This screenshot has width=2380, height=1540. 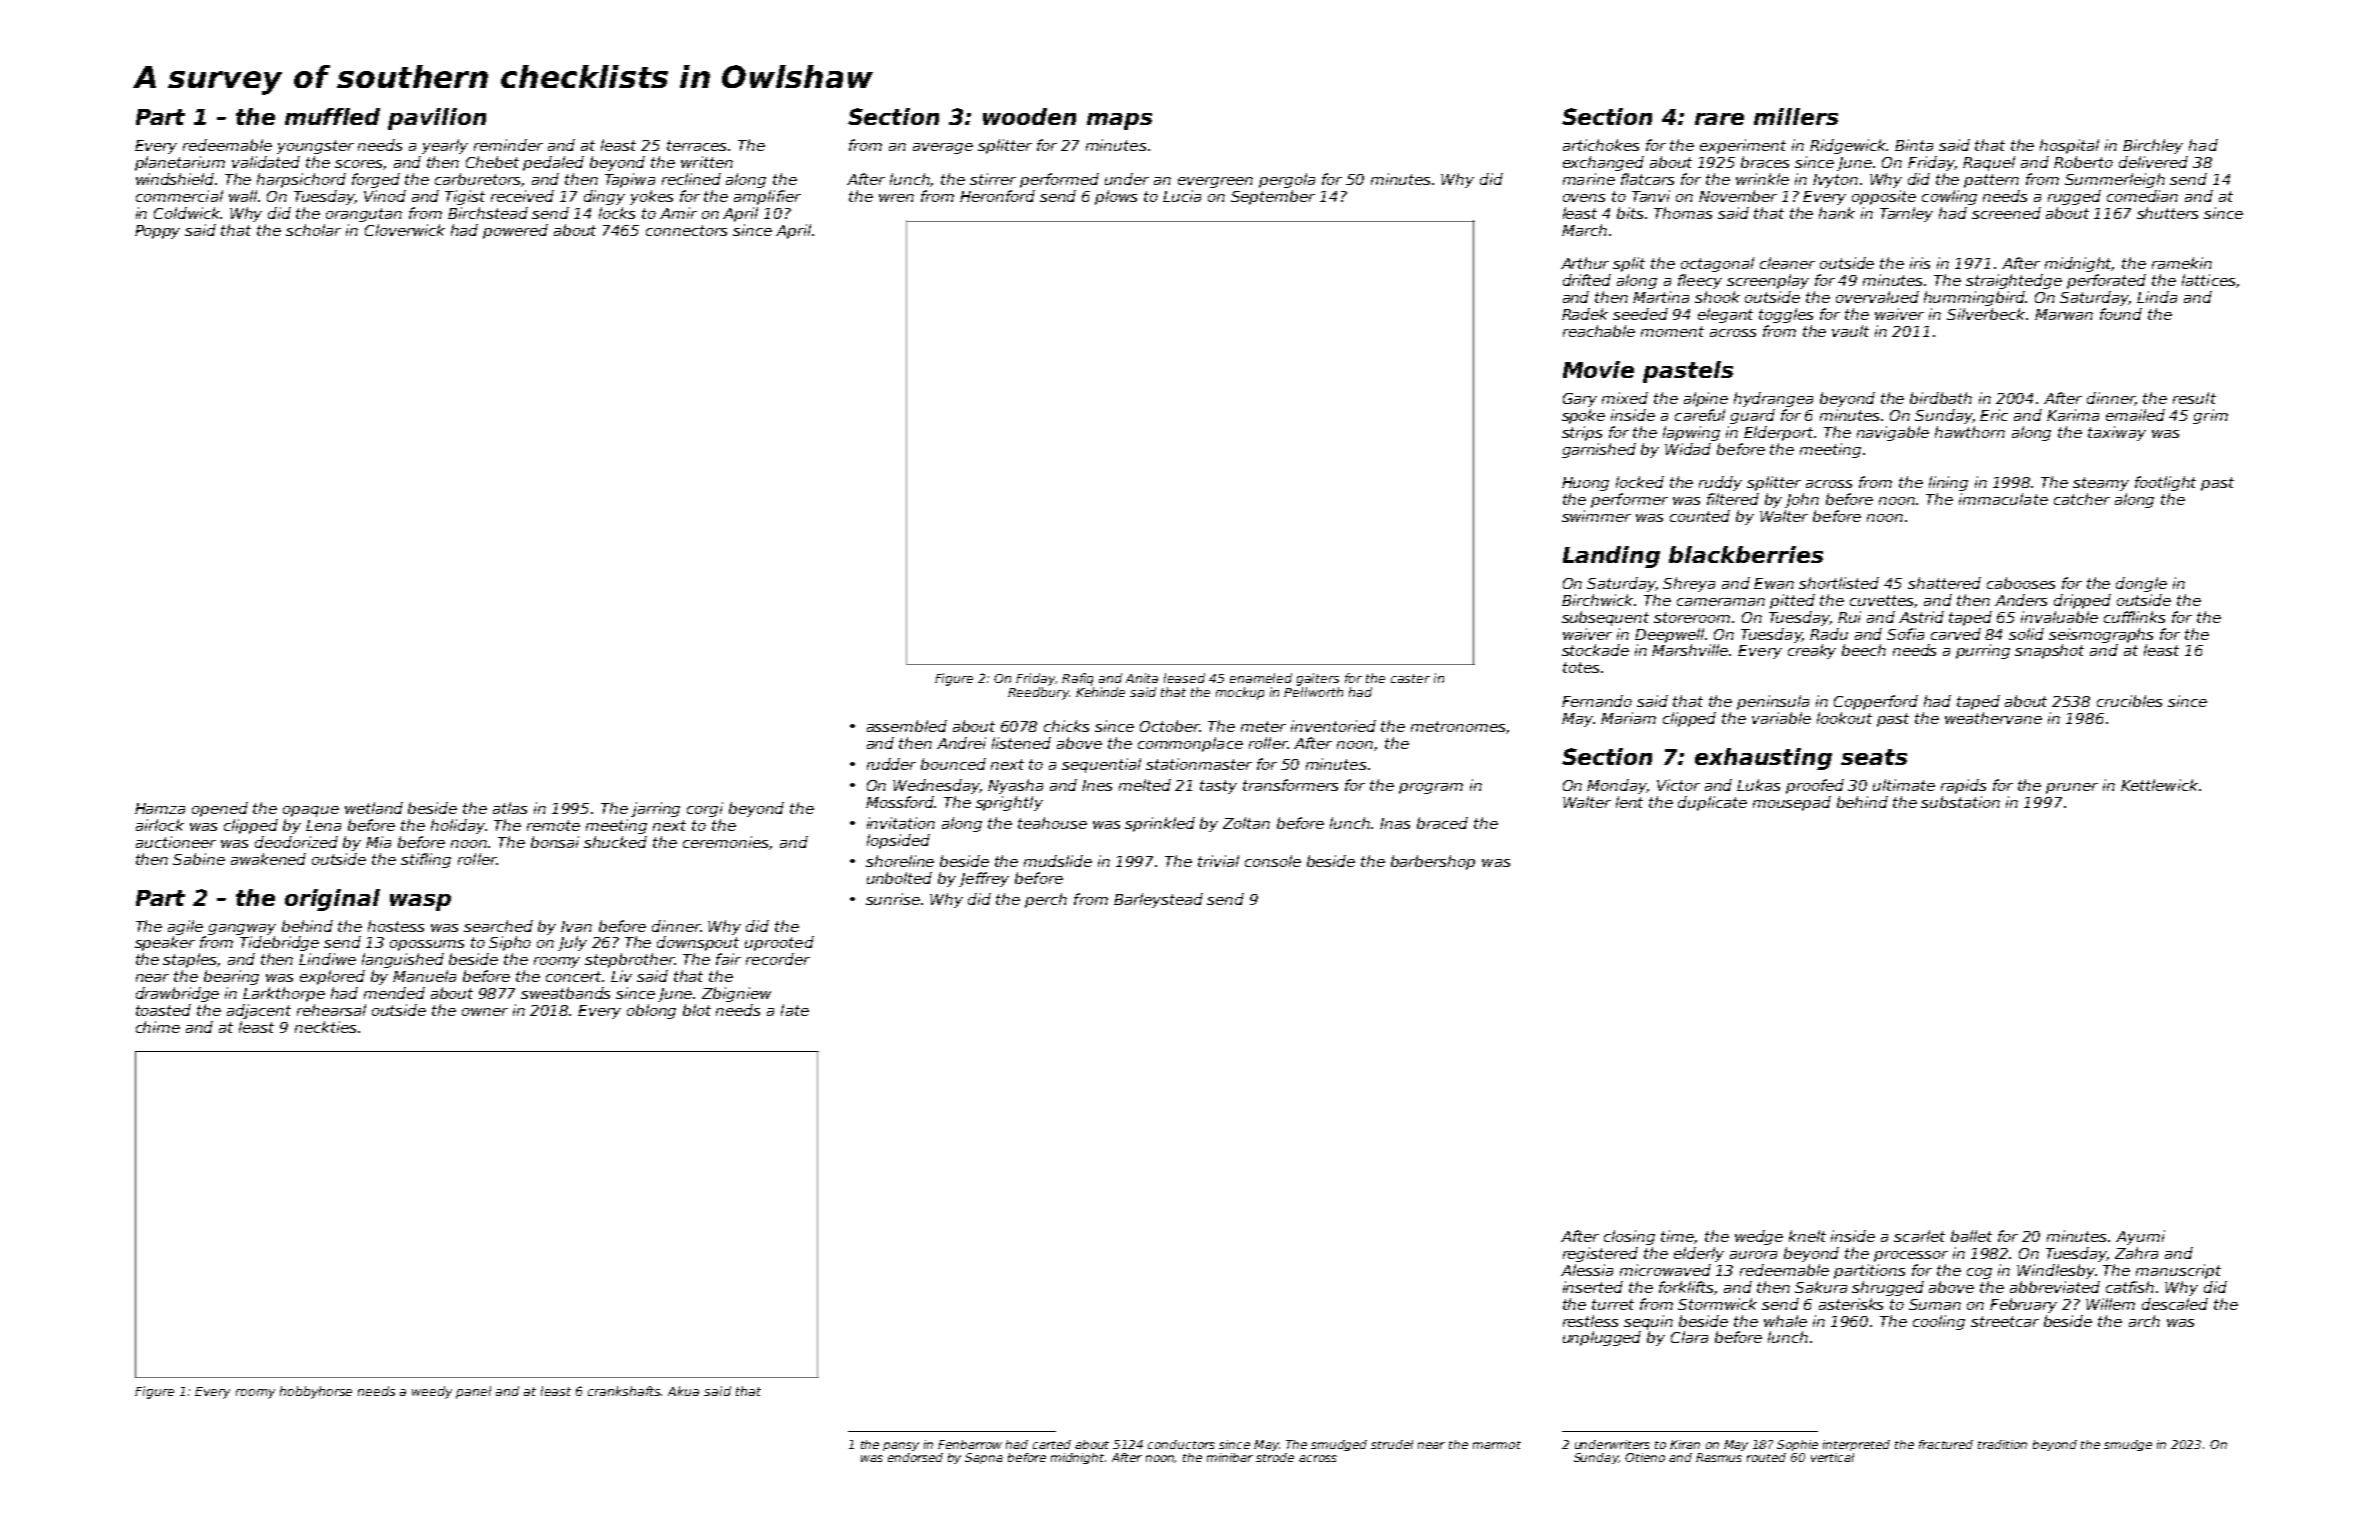 What do you see at coordinates (332, 116) in the screenshot?
I see `muffled` at bounding box center [332, 116].
